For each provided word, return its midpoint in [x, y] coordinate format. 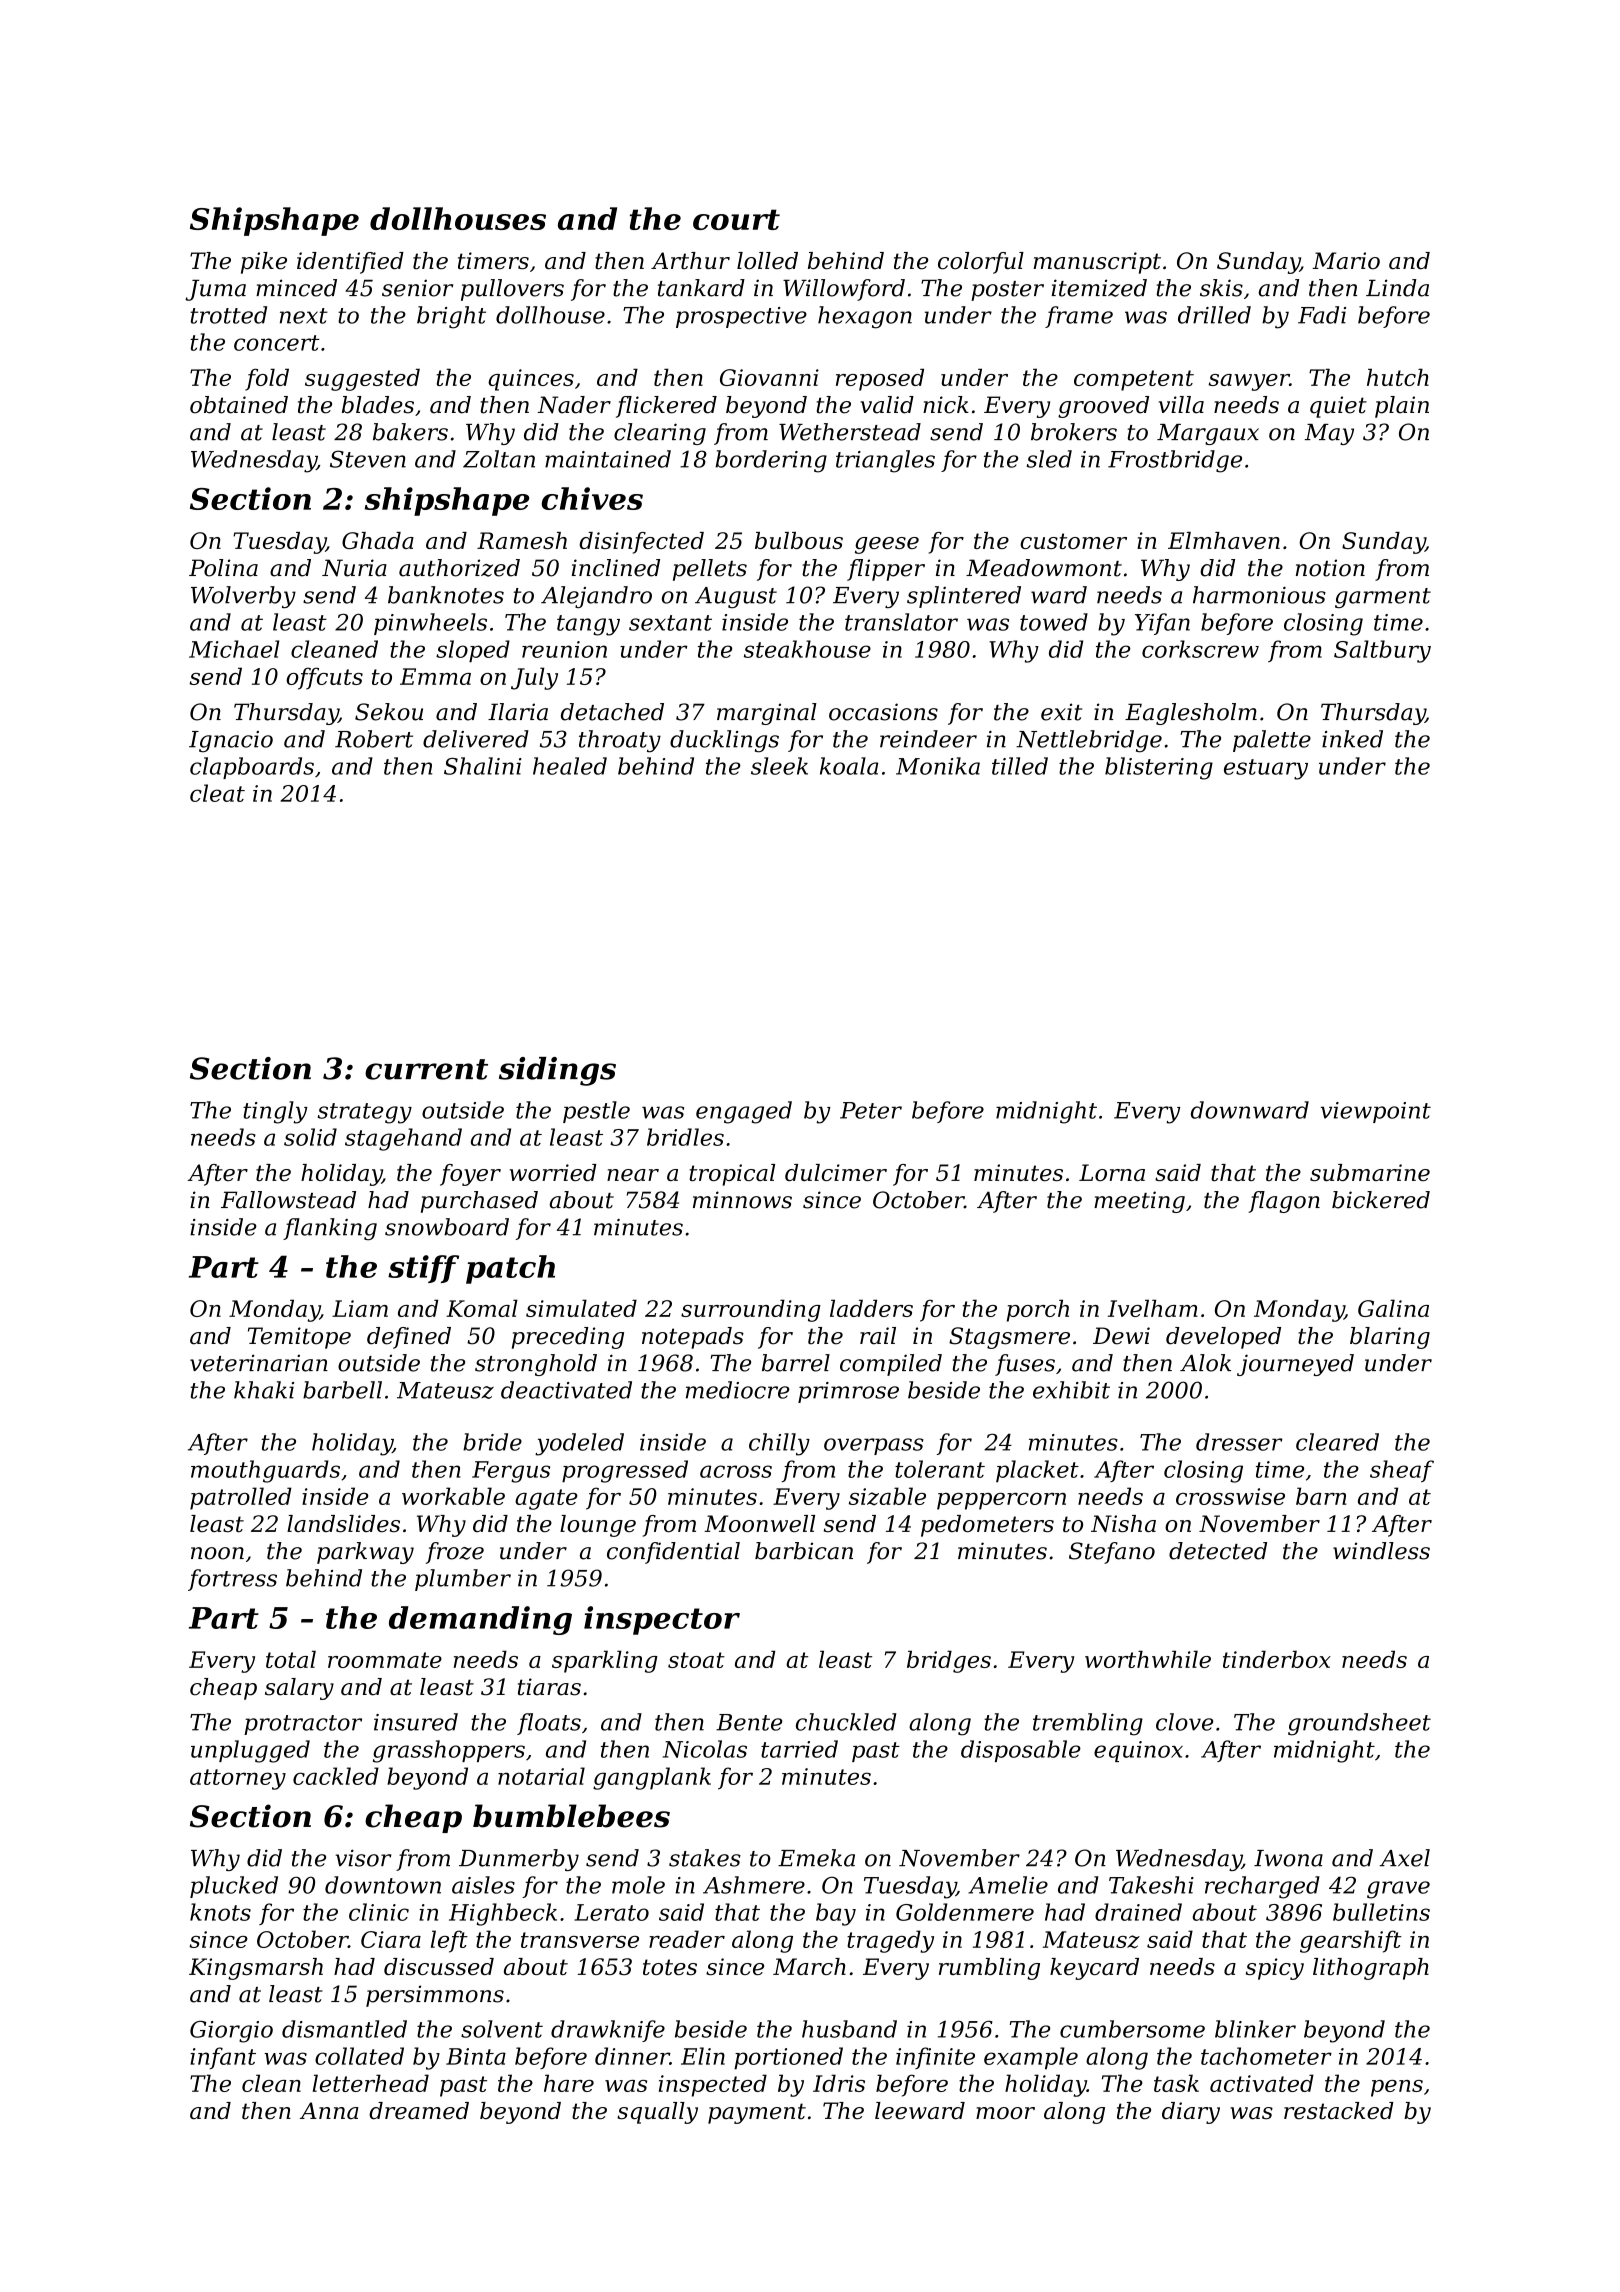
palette [1272, 741]
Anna [329, 2110]
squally [657, 2113]
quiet [1338, 407]
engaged [744, 1112]
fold [267, 380]
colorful [981, 263]
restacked [1339, 2111]
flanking [330, 1229]
